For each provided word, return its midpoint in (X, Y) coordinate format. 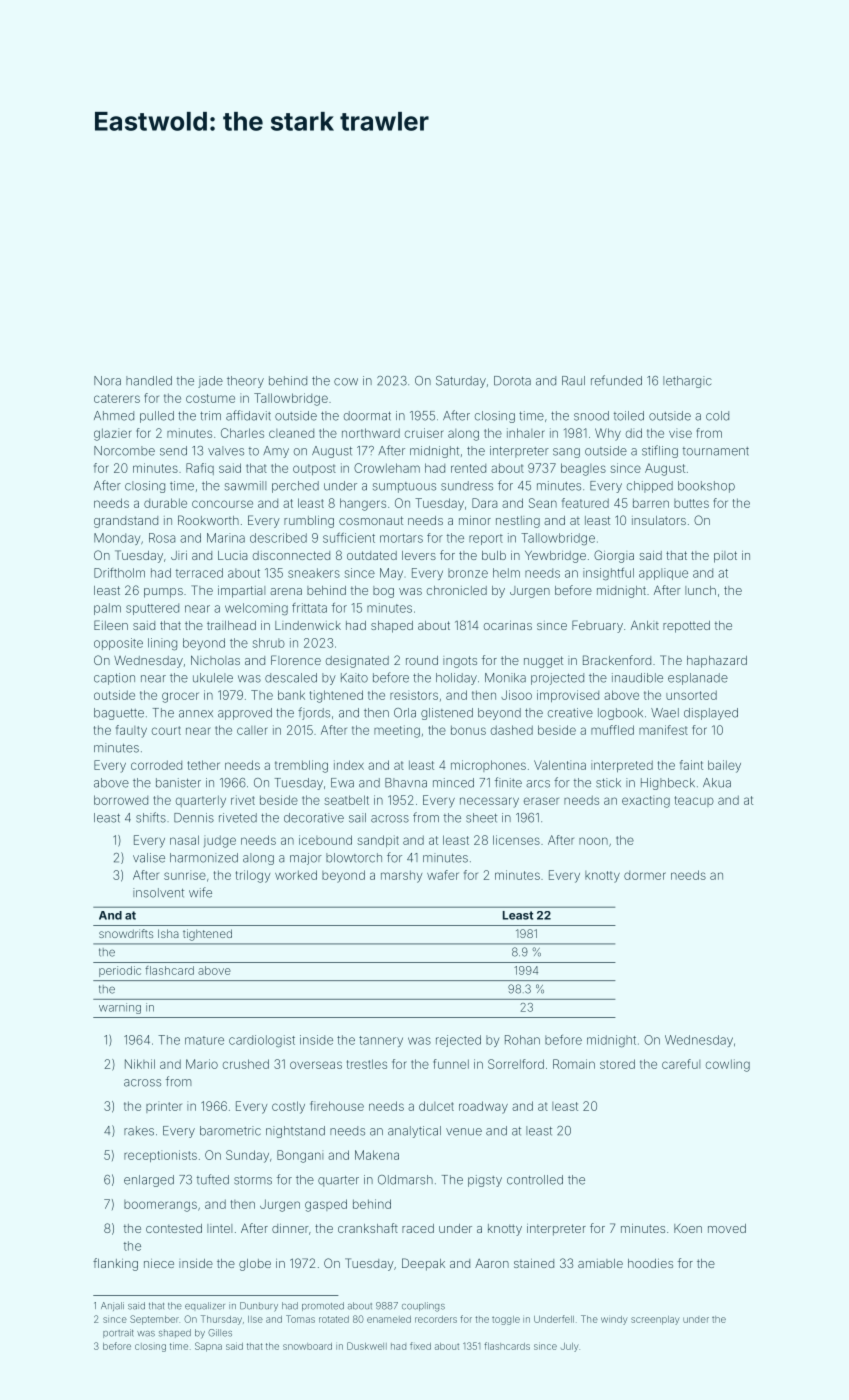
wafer (443, 875)
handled (149, 381)
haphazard (717, 662)
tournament (716, 451)
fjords (314, 713)
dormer (645, 875)
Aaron (492, 1263)
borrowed (121, 800)
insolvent (158, 893)
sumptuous (404, 487)
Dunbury (259, 1307)
